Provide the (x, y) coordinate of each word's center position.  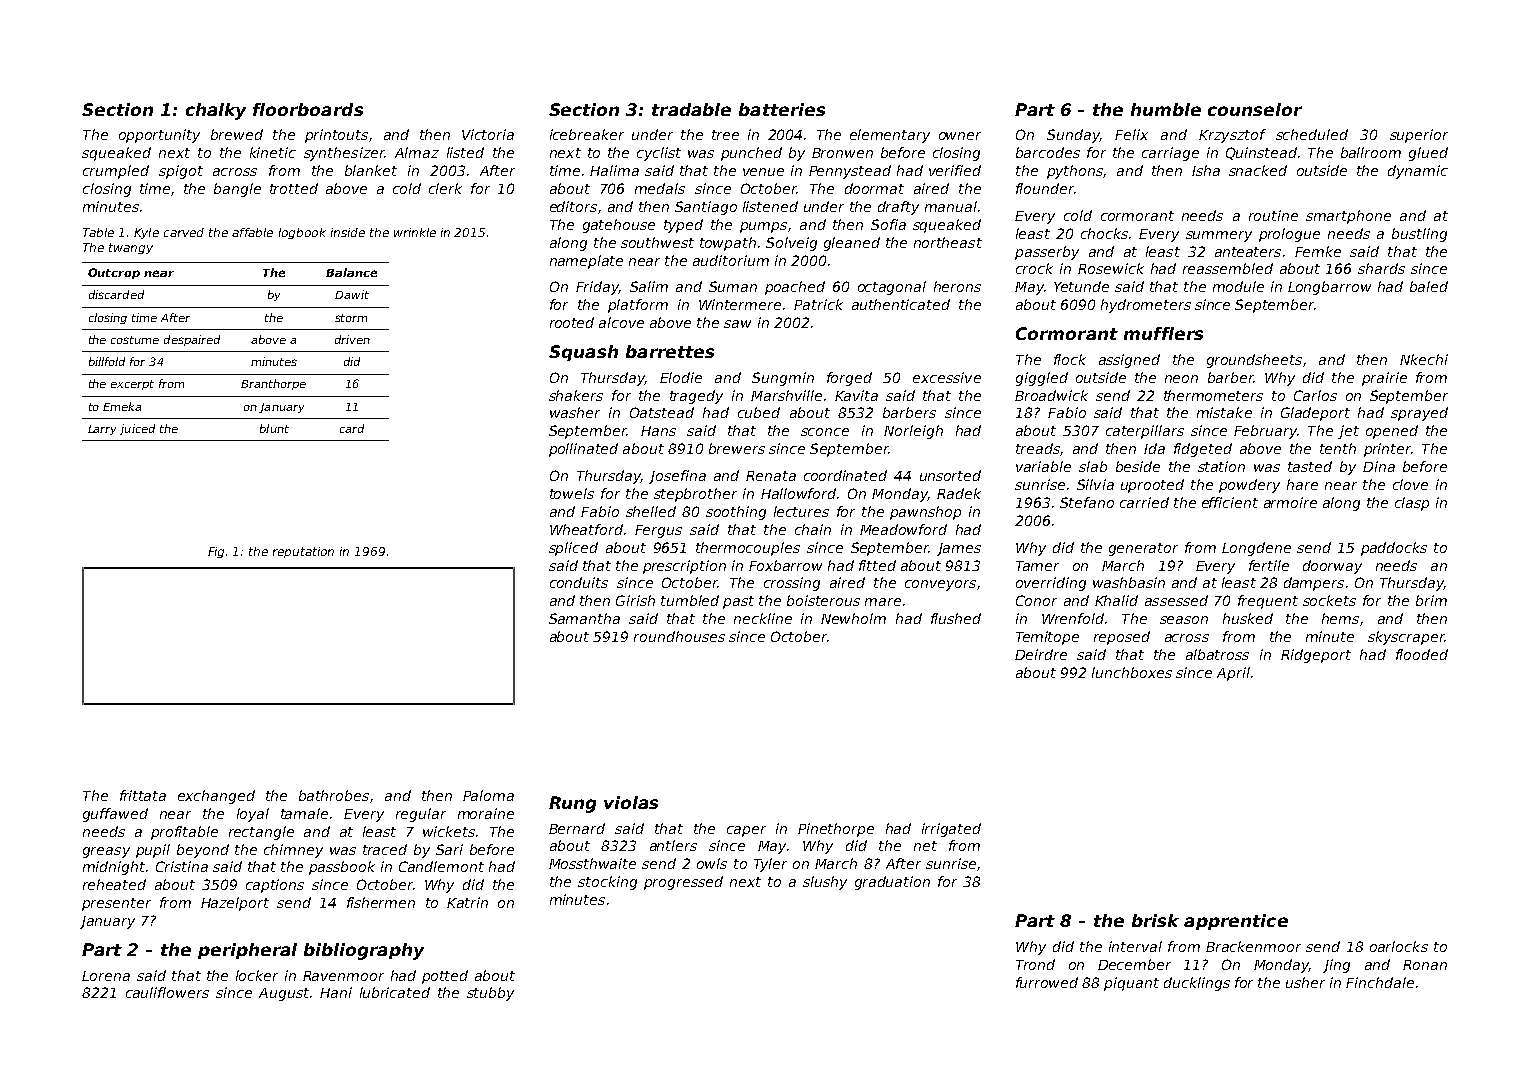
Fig (216, 552)
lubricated (395, 992)
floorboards (308, 109)
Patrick (818, 304)
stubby (490, 994)
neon (1181, 379)
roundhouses (679, 636)
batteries (782, 109)
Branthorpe (273, 384)
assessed (1176, 600)
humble (1166, 109)
